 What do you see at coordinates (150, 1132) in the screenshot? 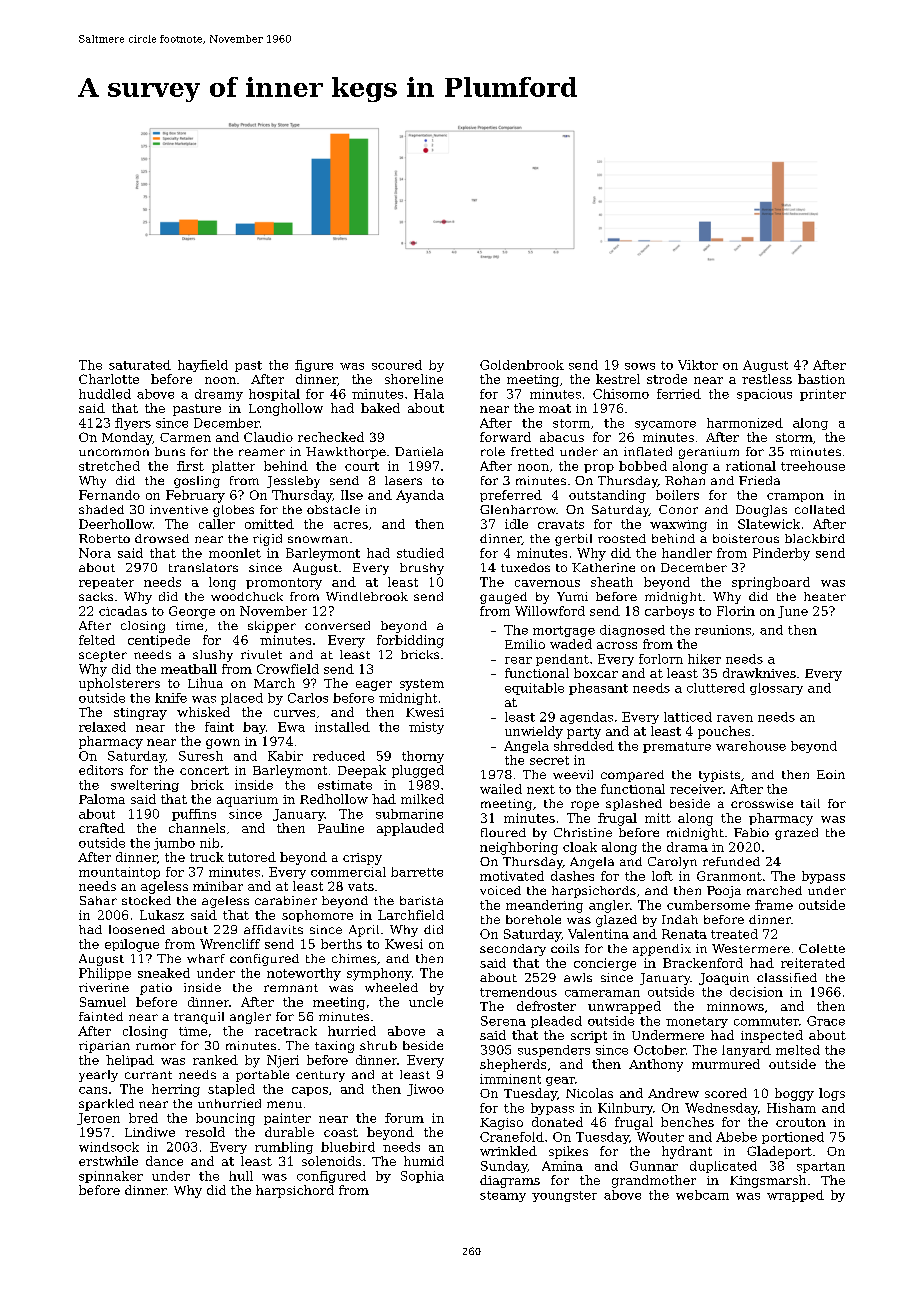
I see `Lindiwe` at bounding box center [150, 1132].
